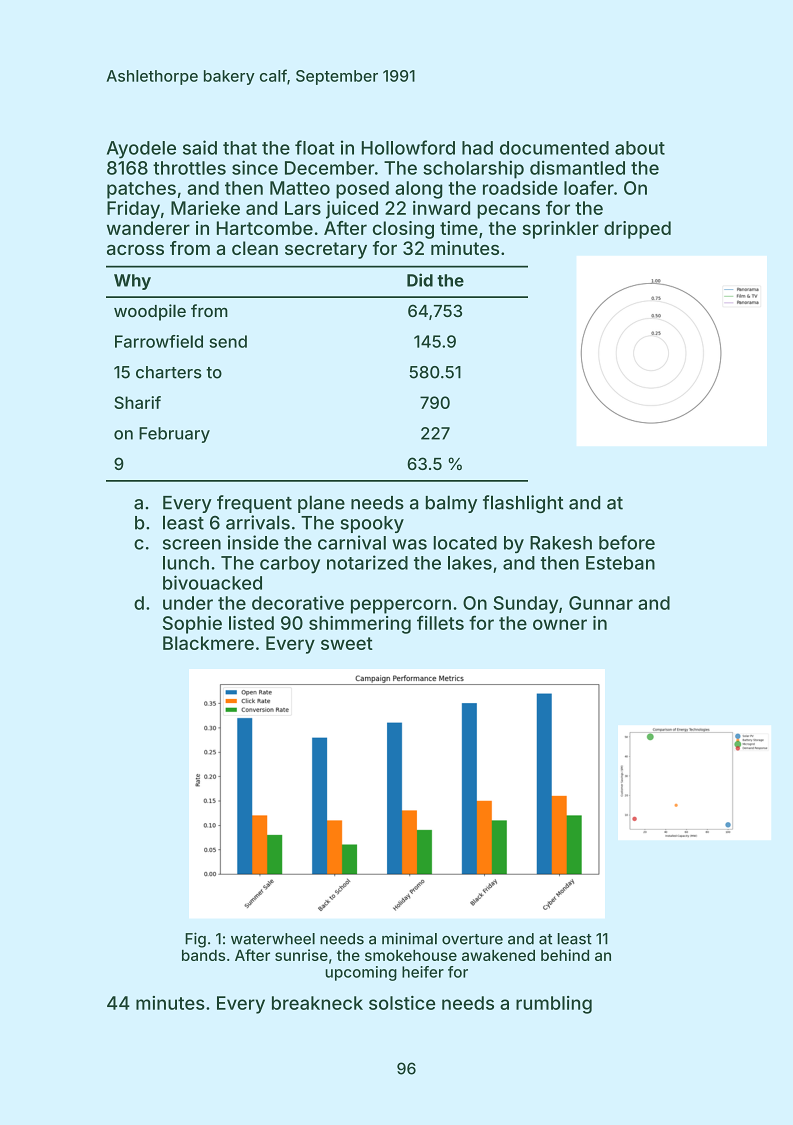 Image resolution: width=793 pixels, height=1125 pixels. I want to click on lakes, so click(470, 563).
